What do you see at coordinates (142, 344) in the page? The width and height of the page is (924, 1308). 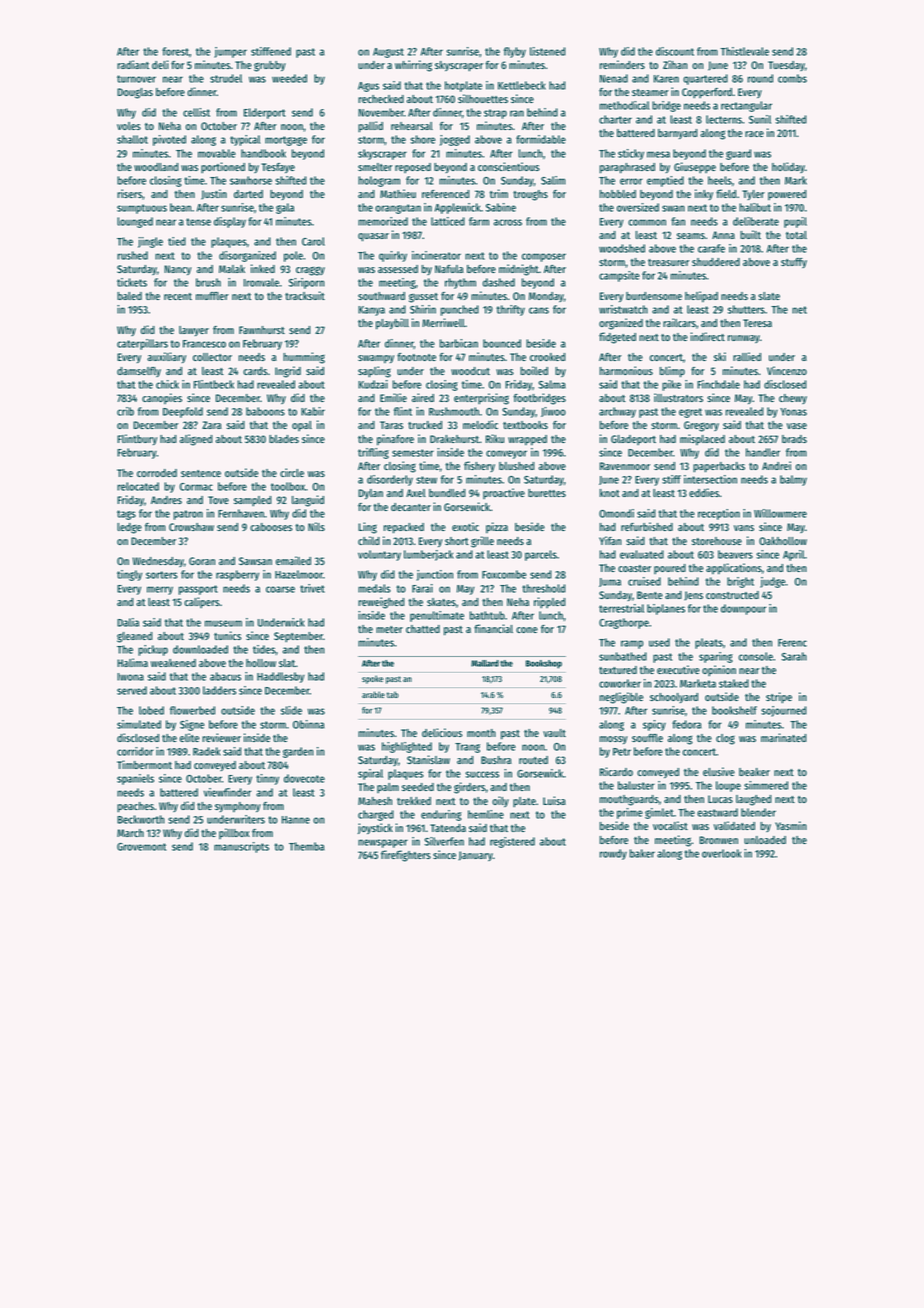 I see `caterpillars` at bounding box center [142, 344].
